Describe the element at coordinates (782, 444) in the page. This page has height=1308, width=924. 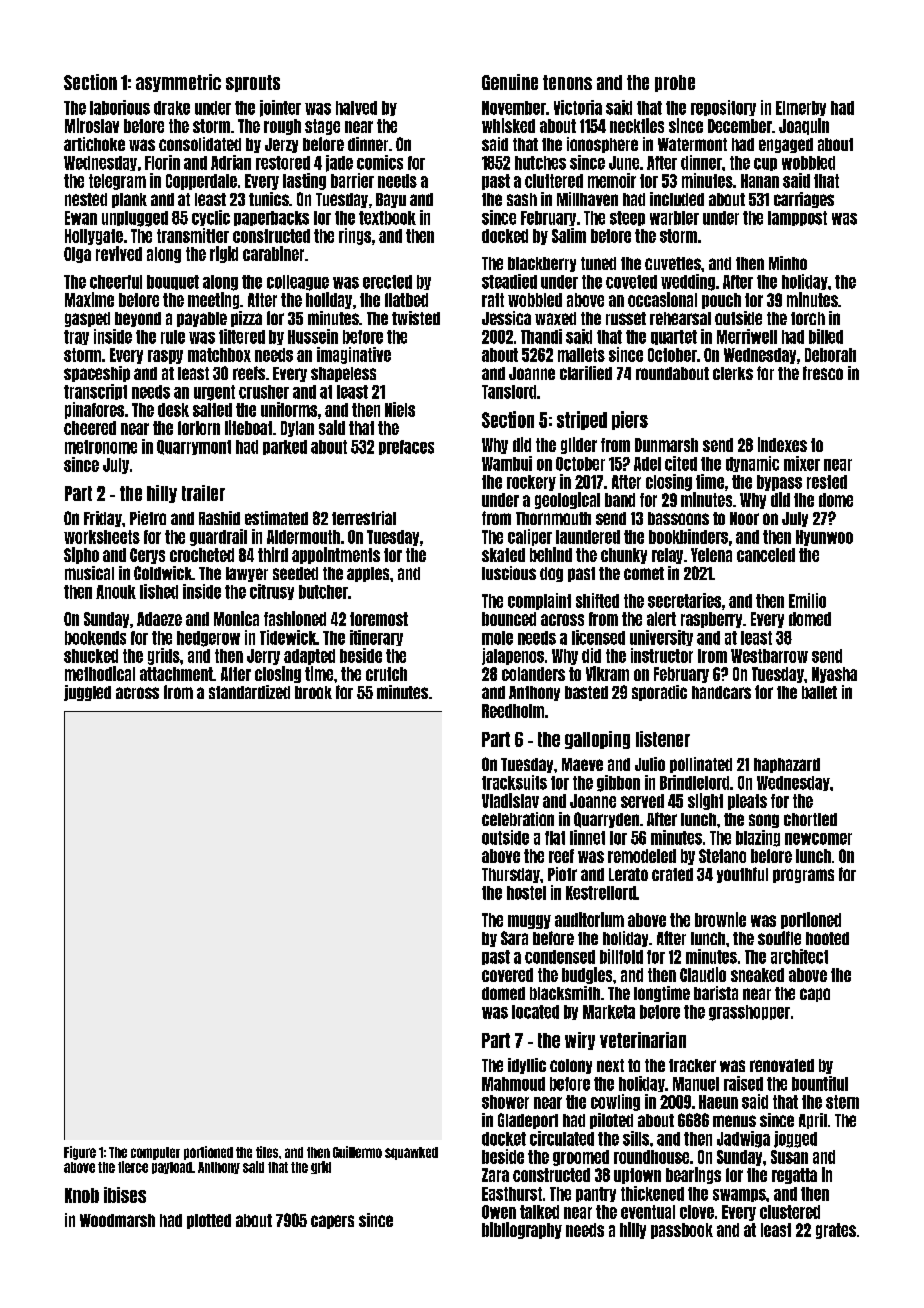
I see `indexes` at that location.
